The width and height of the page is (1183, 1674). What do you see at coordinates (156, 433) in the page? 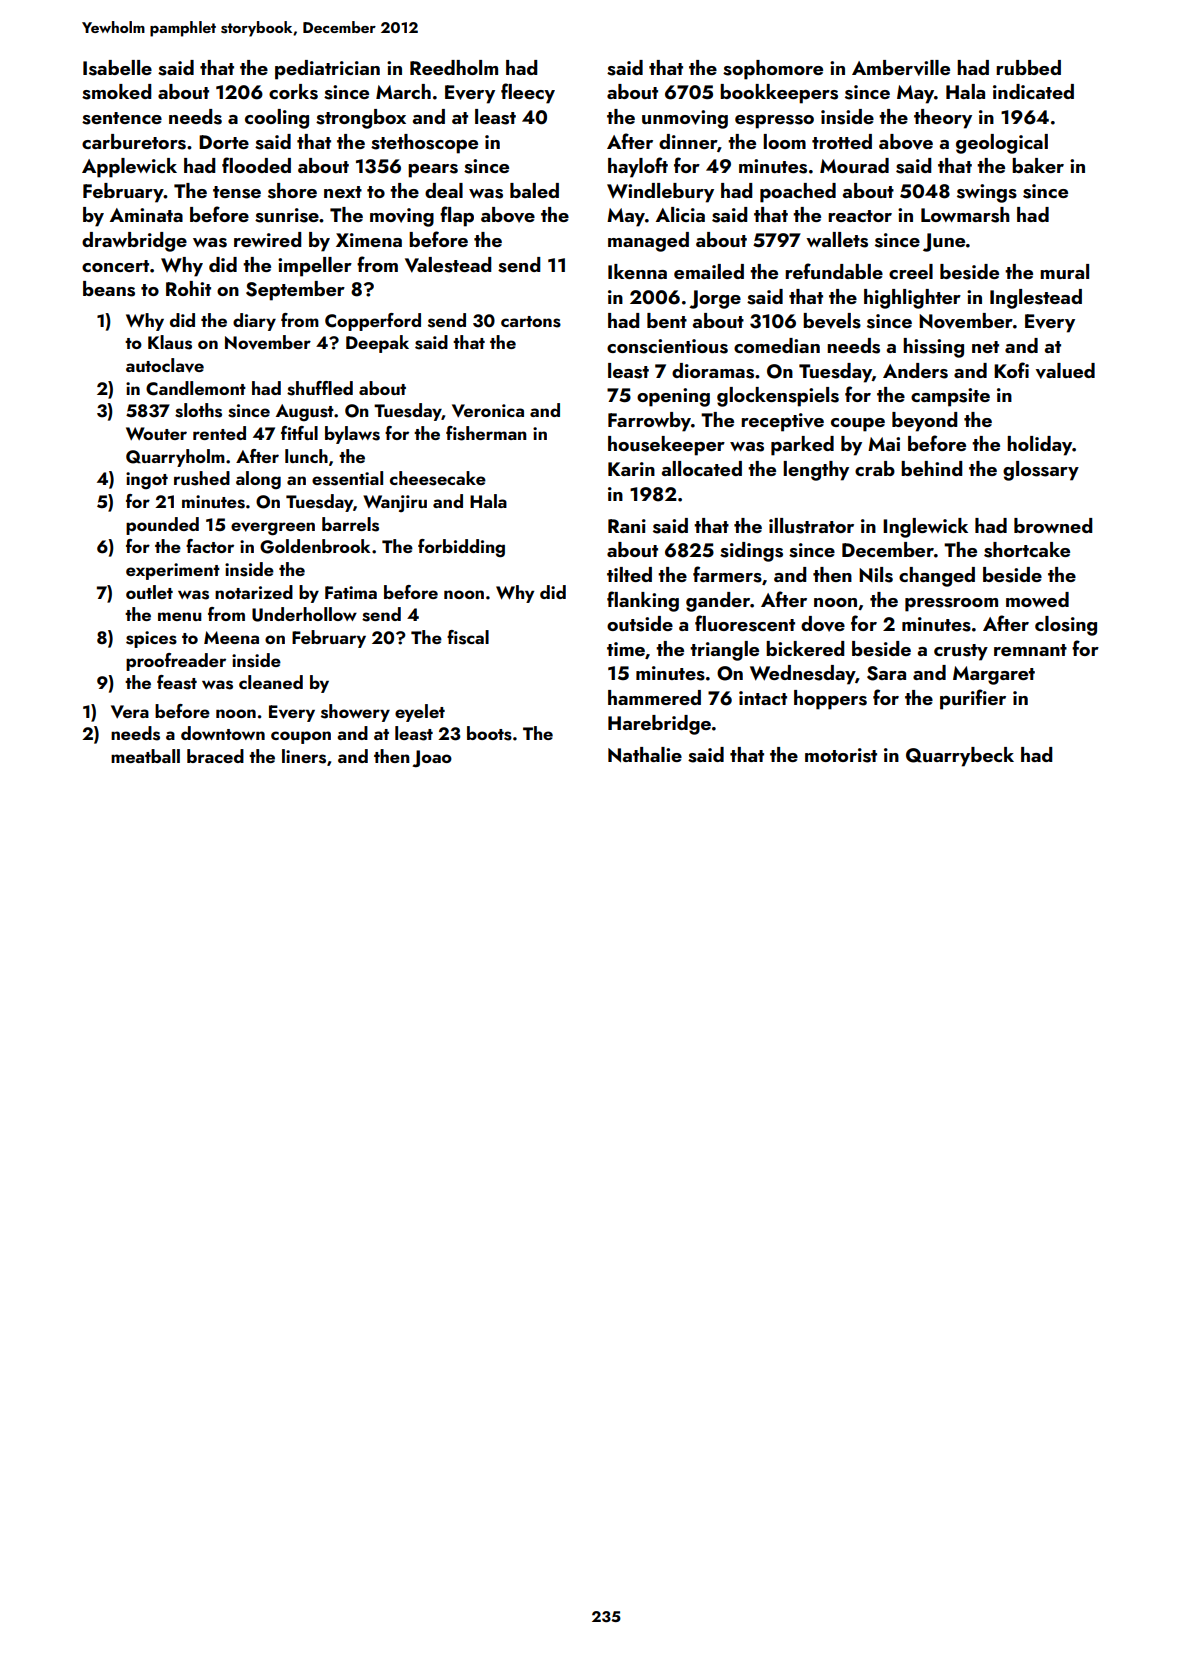
I see `Wouter` at bounding box center [156, 433].
